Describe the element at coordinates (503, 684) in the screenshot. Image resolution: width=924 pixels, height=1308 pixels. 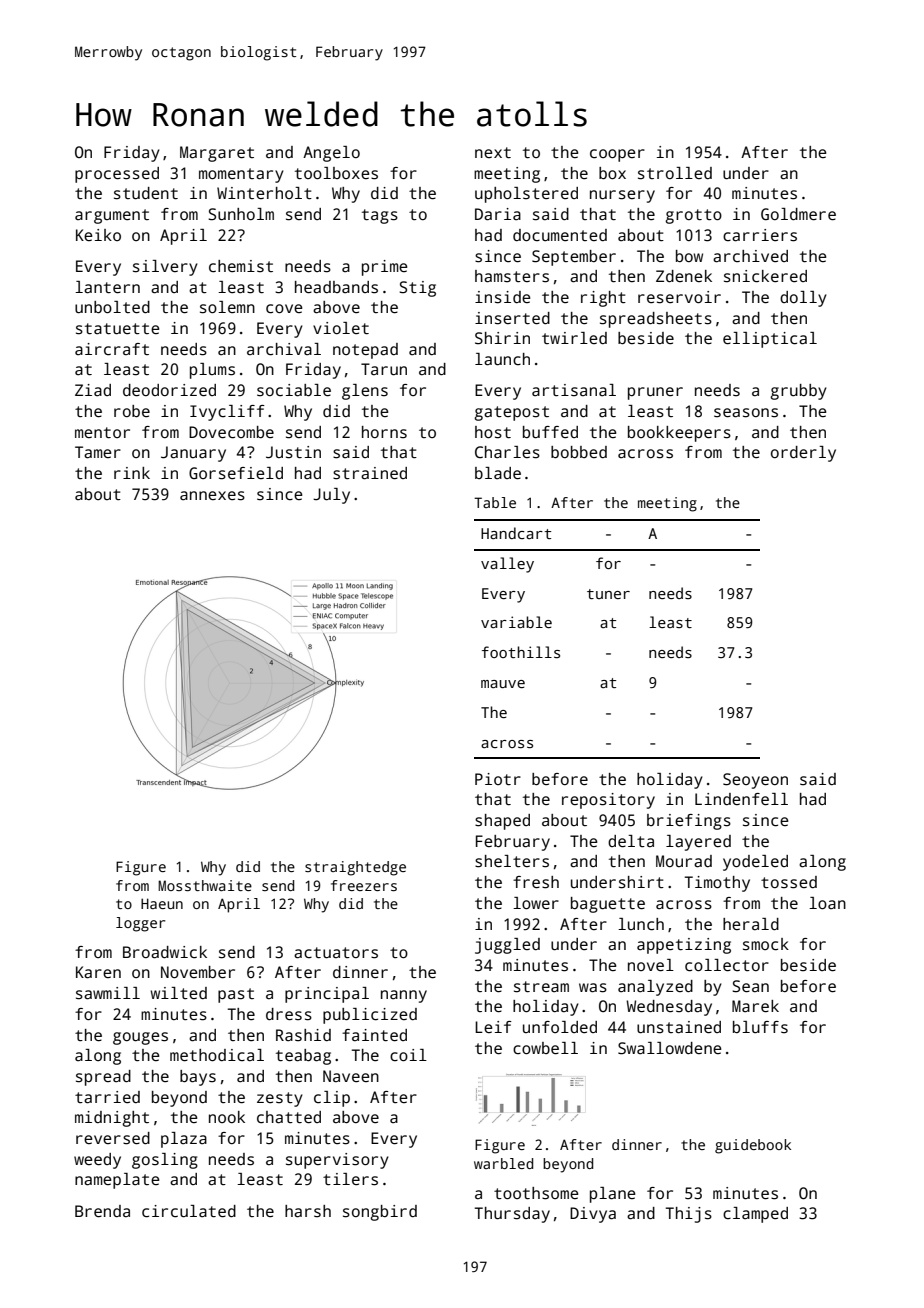
I see `mauve` at that location.
